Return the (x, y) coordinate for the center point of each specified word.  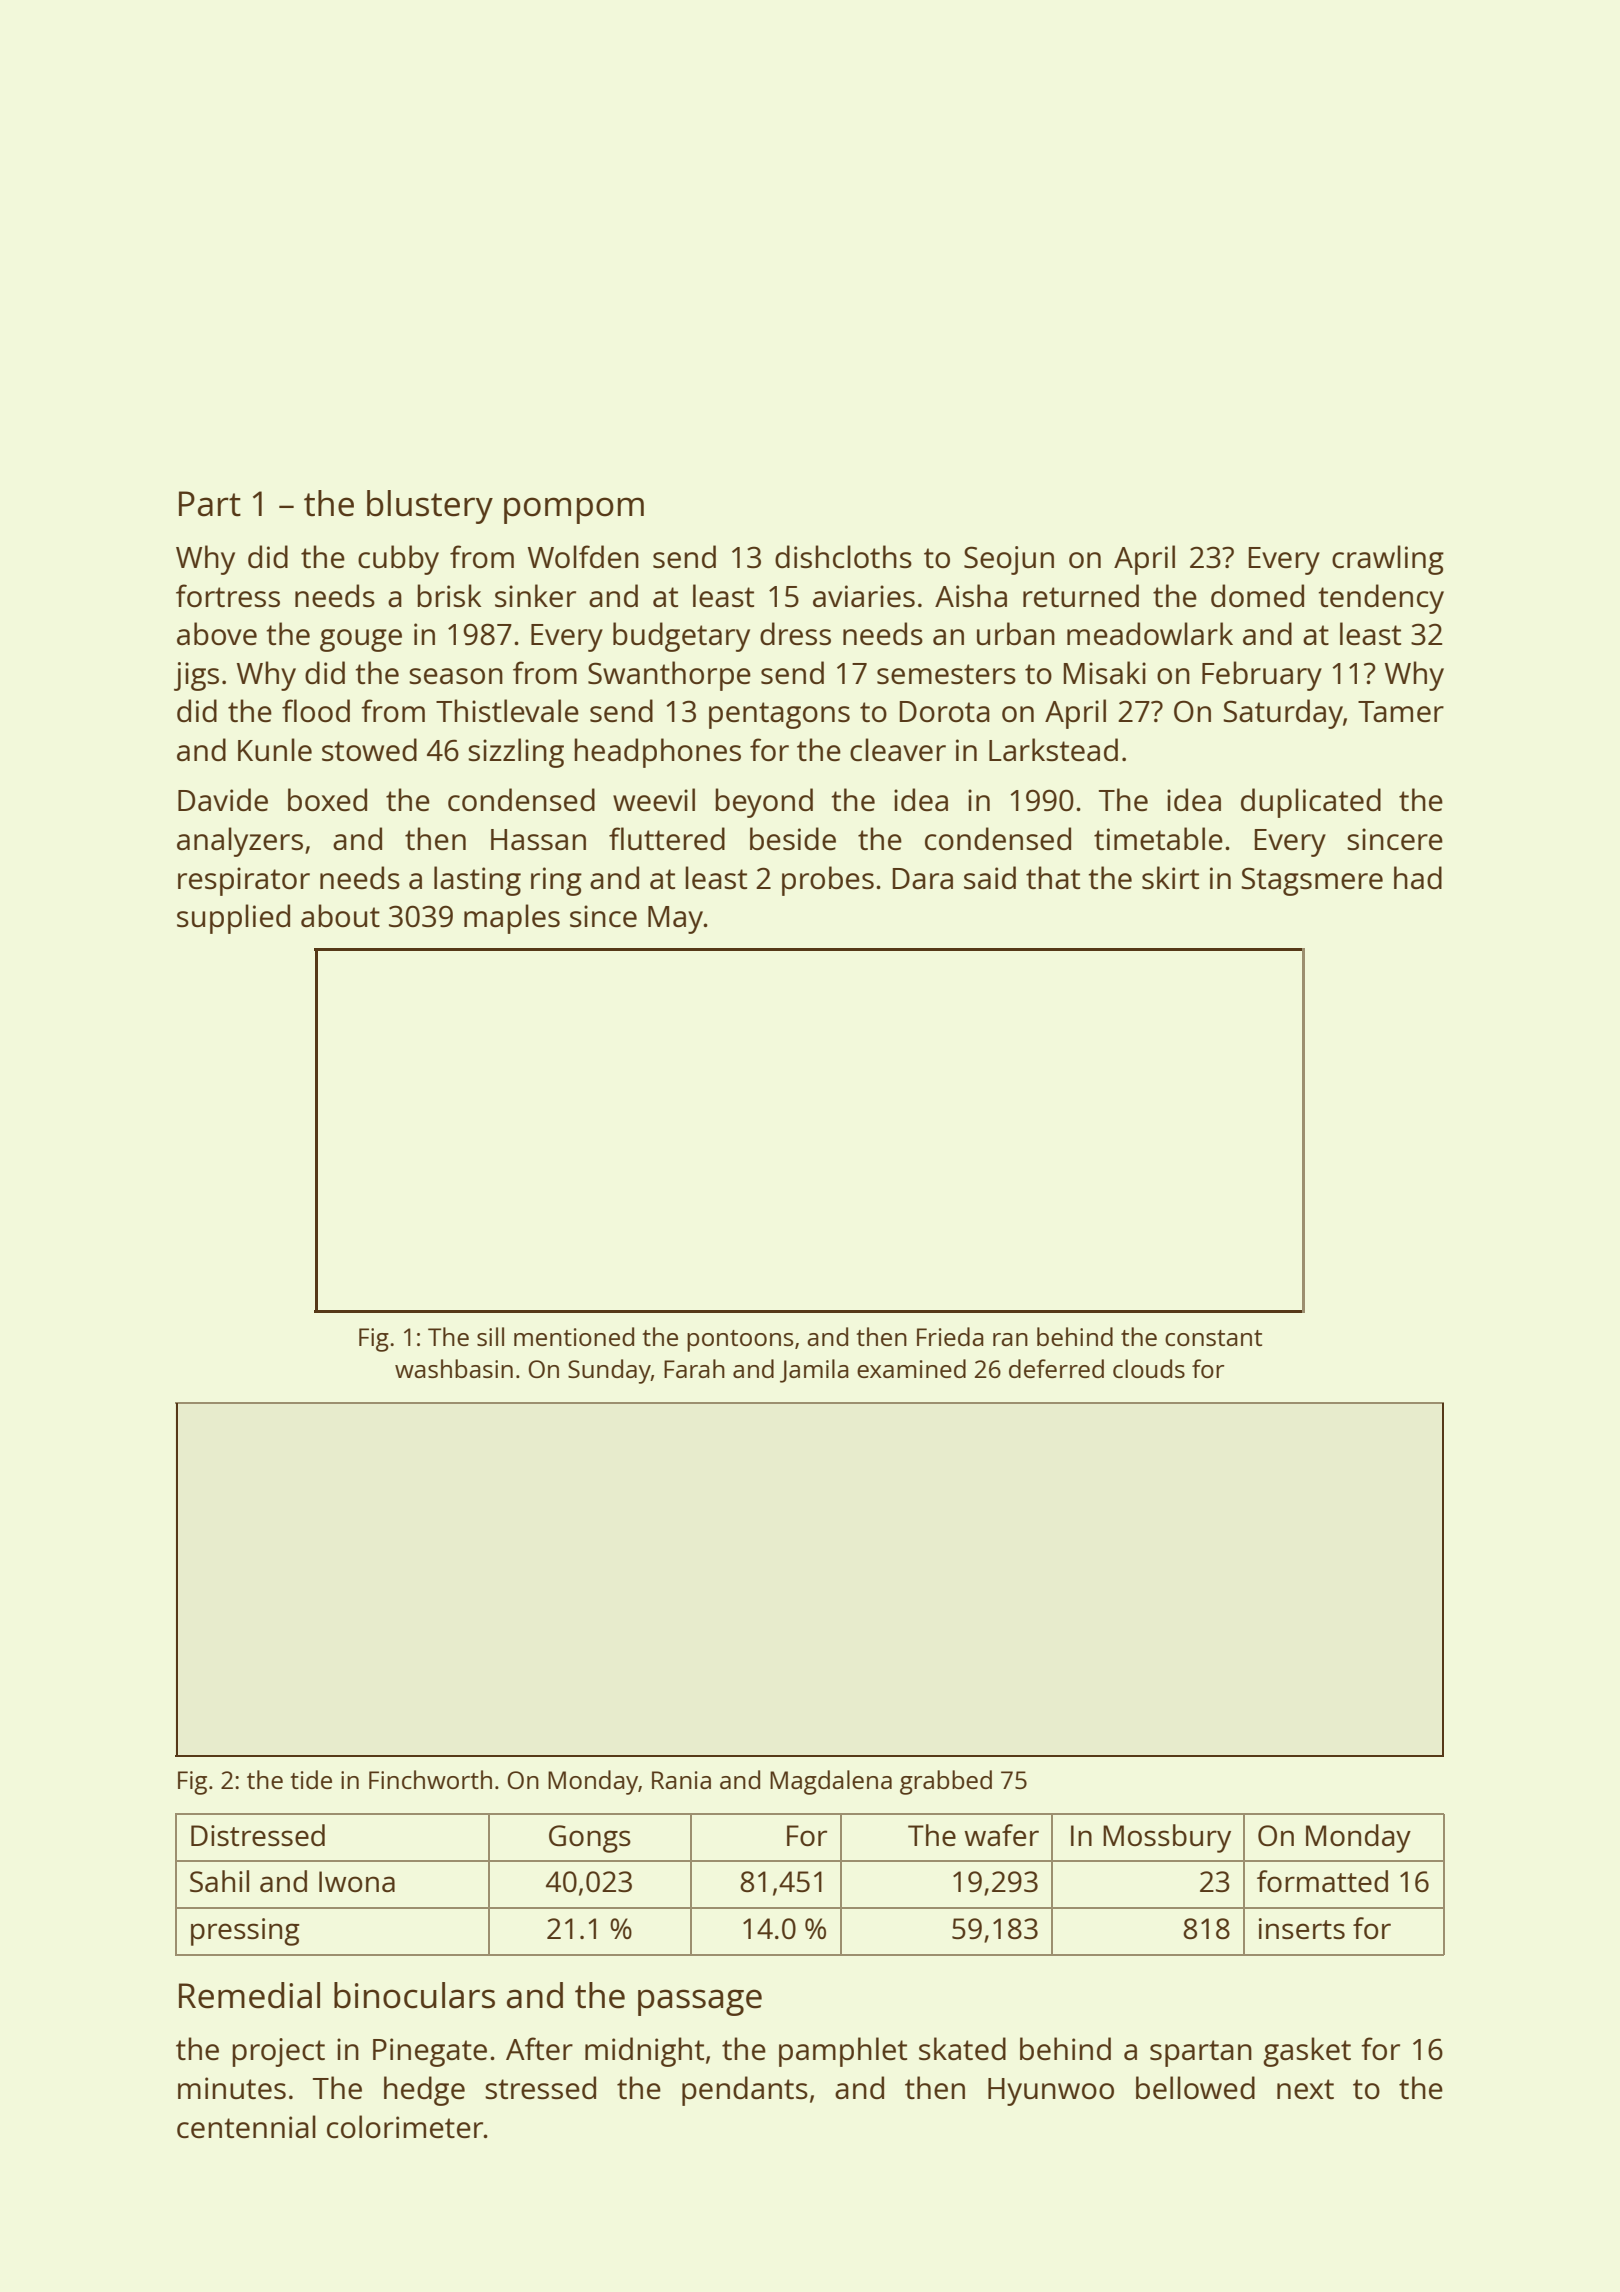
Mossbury (1167, 1838)
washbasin (454, 1368)
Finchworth (430, 1779)
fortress (228, 596)
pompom (574, 510)
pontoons (740, 1341)
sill (490, 1336)
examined (911, 1368)
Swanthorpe (669, 676)
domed (1257, 596)
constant (1213, 1338)
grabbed (946, 1782)
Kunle (275, 749)
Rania (681, 1780)
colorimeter (405, 2127)
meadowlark (1150, 634)
